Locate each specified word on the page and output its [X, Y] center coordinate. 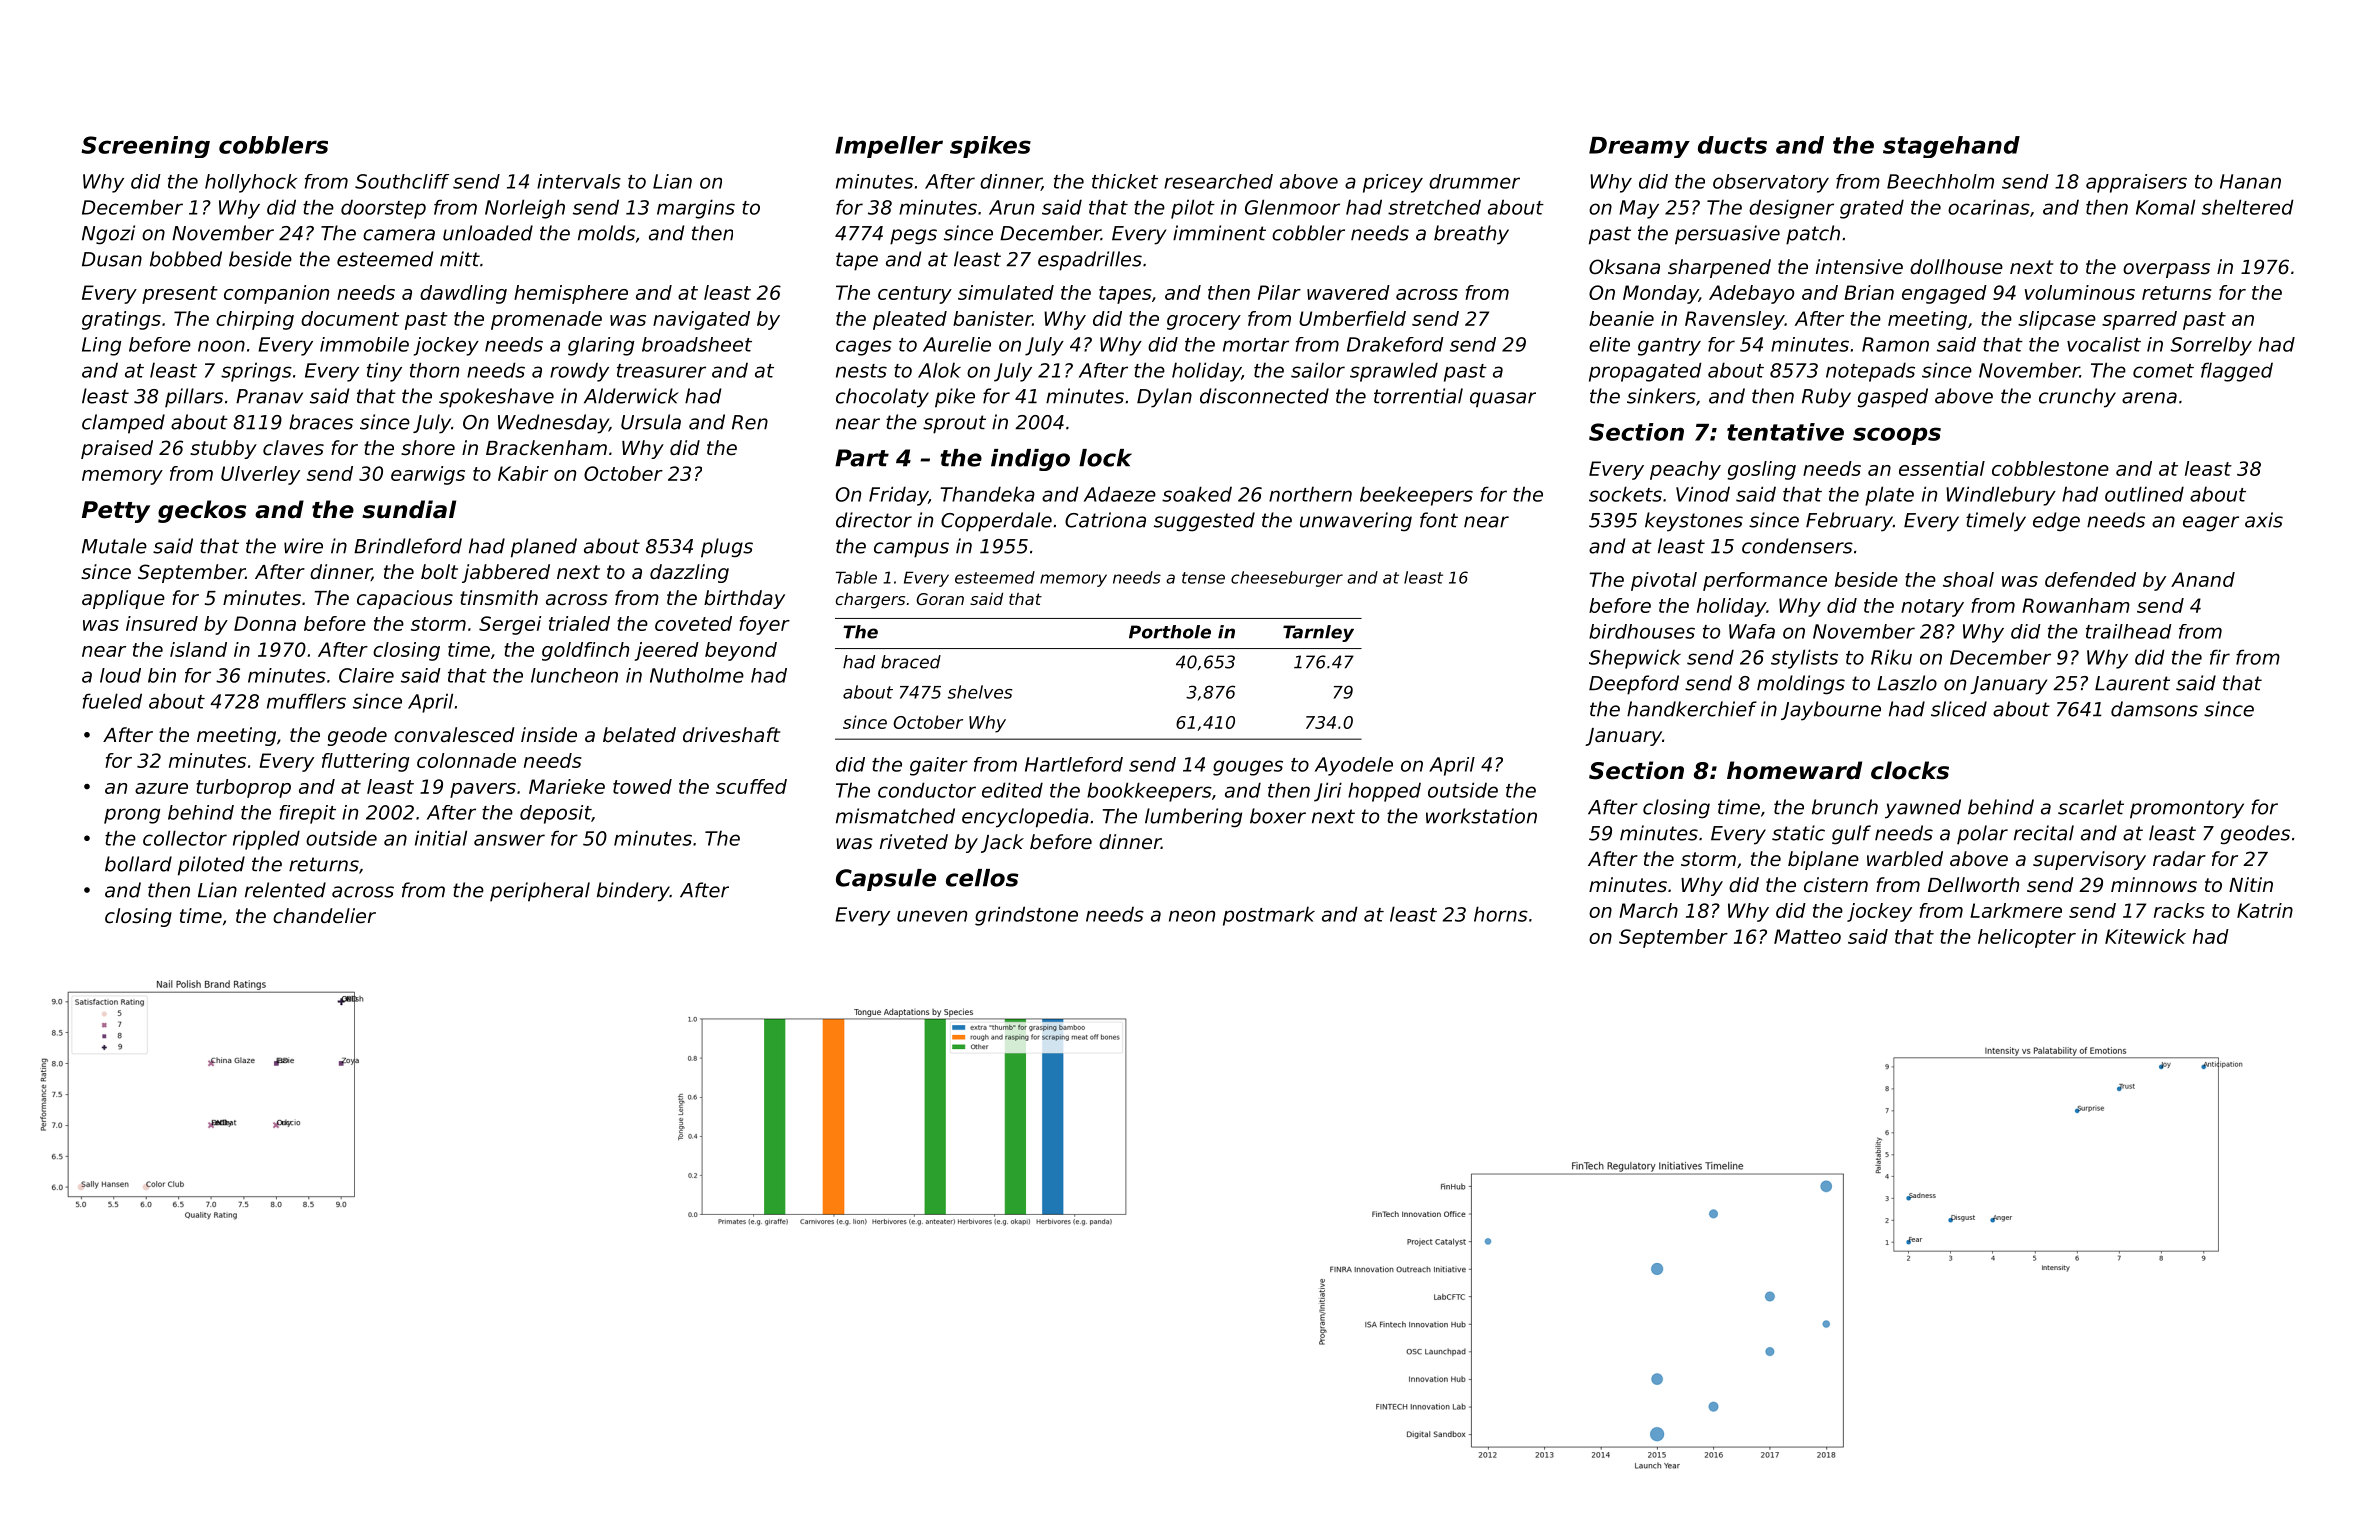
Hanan [2250, 181]
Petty [116, 512]
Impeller [889, 147]
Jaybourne [1831, 711]
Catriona [1105, 520]
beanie [1621, 318]
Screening [146, 147]
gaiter [939, 766]
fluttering [365, 762]
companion [276, 294]
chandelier [324, 916]
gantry [1669, 347]
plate [1889, 496]
